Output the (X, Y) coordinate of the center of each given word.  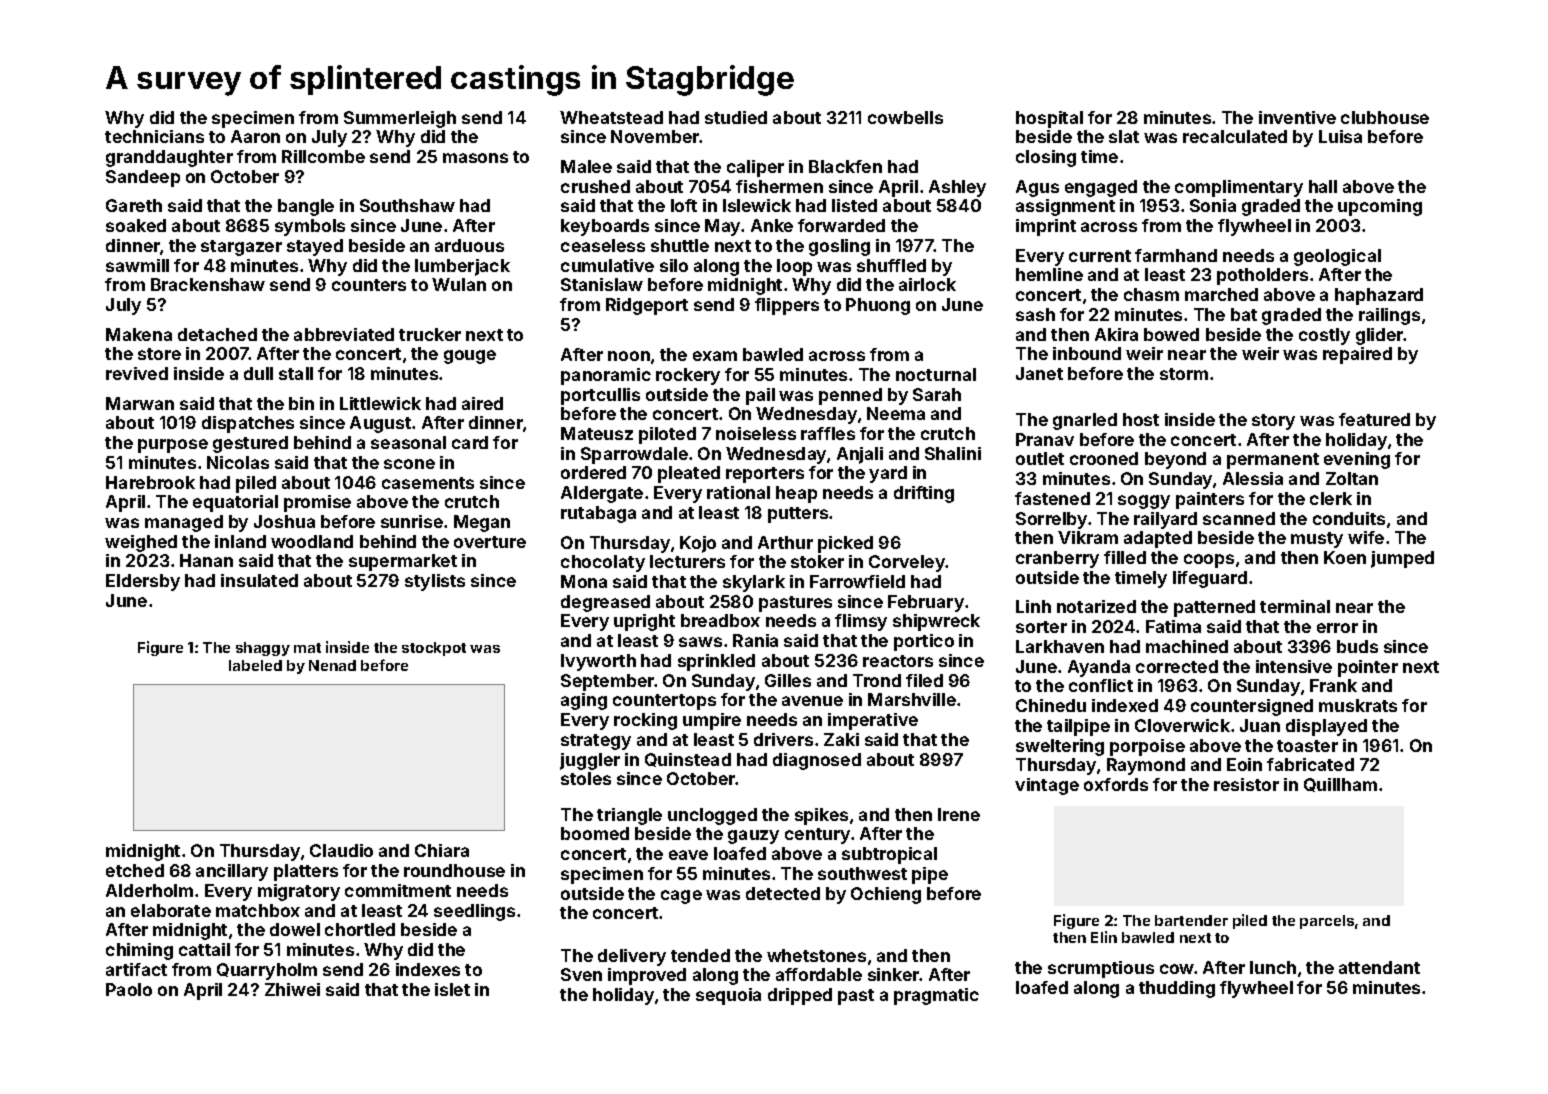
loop (794, 267)
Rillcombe (323, 156)
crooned (1104, 458)
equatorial (235, 503)
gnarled (1085, 421)
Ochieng (886, 895)
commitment (398, 890)
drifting (924, 494)
